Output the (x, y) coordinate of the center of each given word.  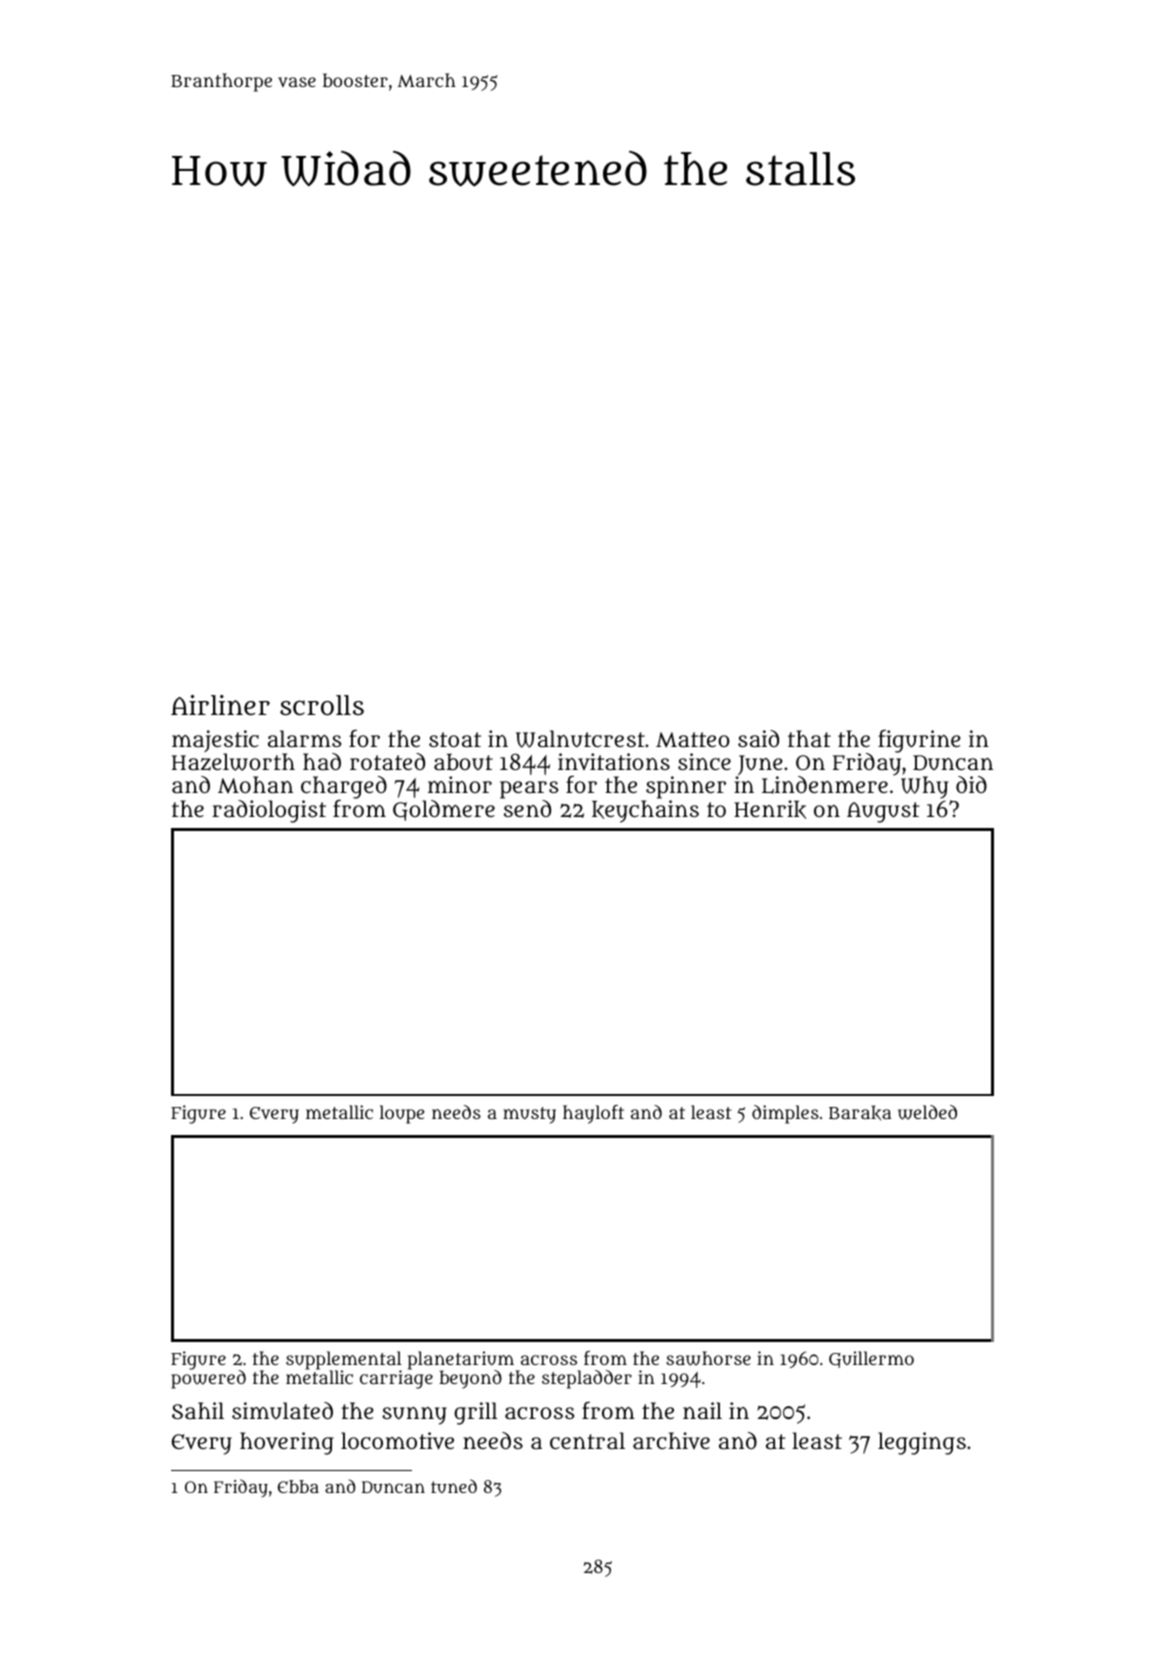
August (883, 812)
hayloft (593, 1114)
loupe (402, 1114)
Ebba (298, 1486)
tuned (454, 1486)
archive (671, 1440)
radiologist (269, 811)
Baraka (860, 1113)
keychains (645, 811)
